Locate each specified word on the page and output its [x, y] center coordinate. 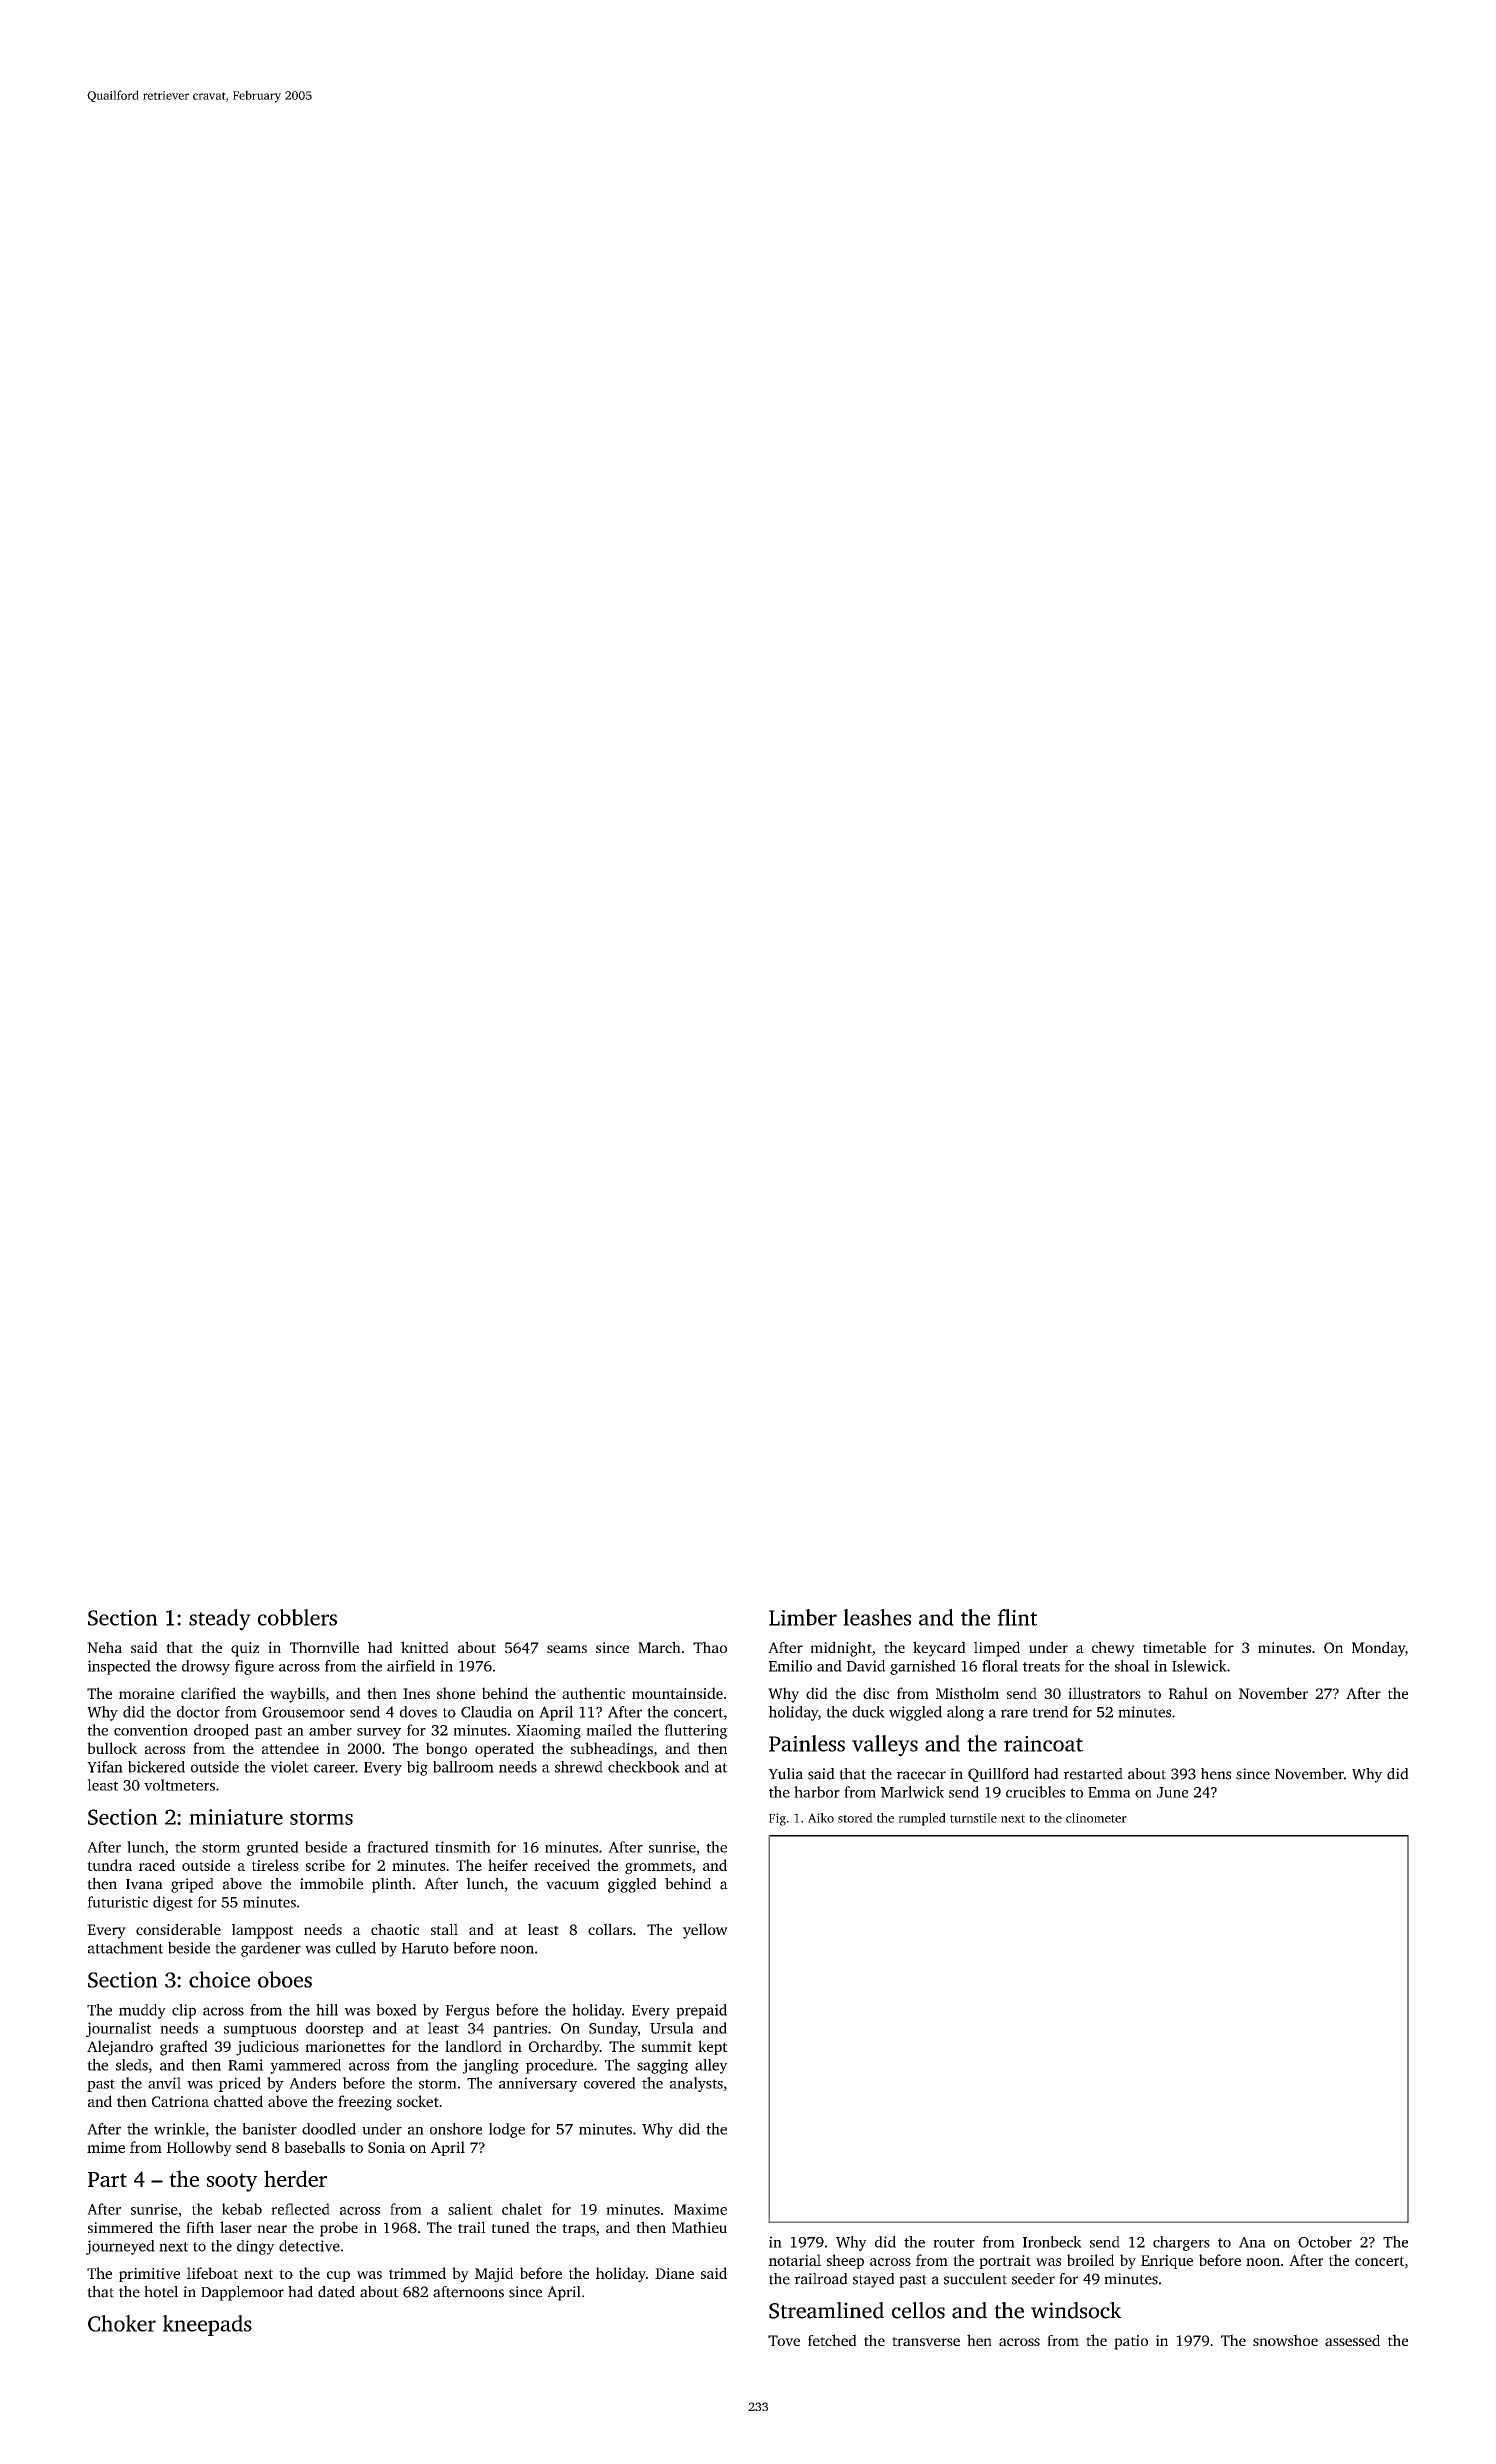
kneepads [207, 2325]
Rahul [1188, 1693]
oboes [285, 1979]
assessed [1352, 2340]
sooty [232, 2182]
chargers [1181, 2243]
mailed [609, 1730]
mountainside [677, 1693]
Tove [784, 2340]
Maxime [700, 2209]
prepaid [701, 2011]
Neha [104, 1647]
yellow [705, 1931]
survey [379, 1733]
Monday [1378, 1649]
